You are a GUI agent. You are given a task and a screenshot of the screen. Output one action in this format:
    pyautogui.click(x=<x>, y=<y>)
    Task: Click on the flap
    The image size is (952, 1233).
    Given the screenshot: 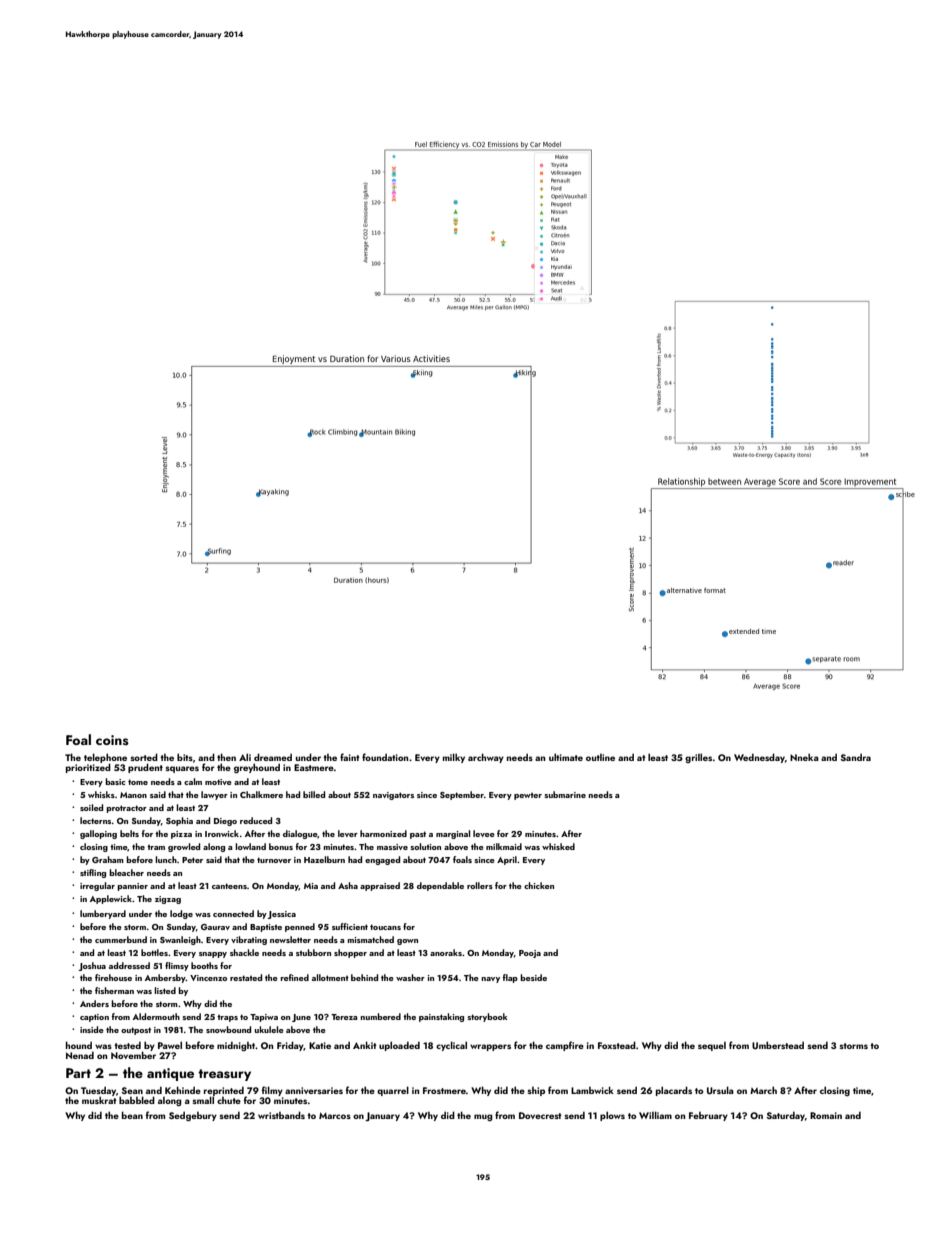 What is the action you would take?
    pyautogui.click(x=510, y=978)
